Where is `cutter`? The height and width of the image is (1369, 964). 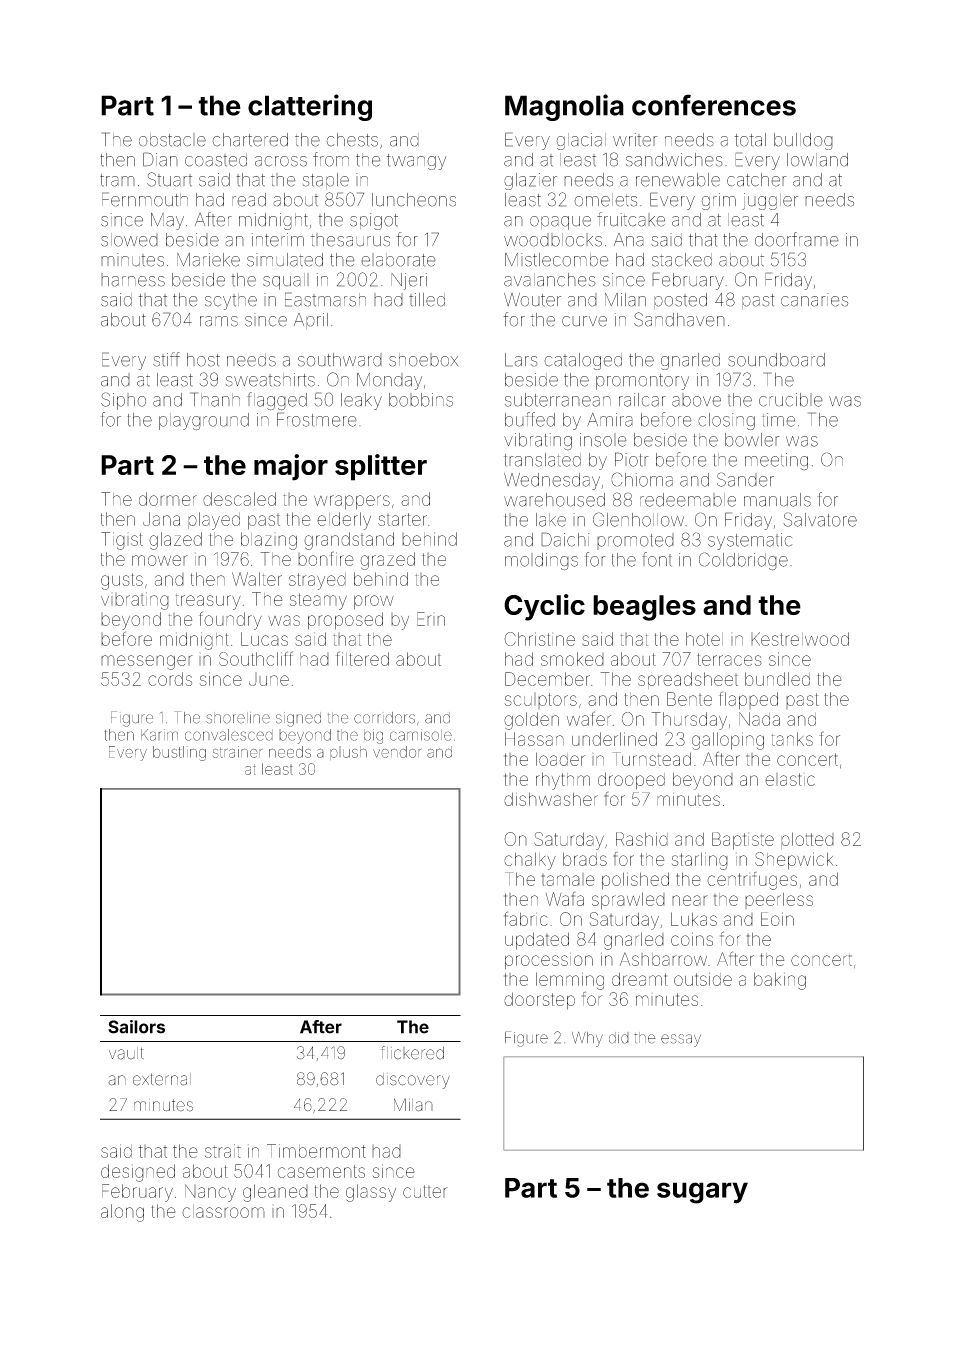
cutter is located at coordinates (425, 1191).
